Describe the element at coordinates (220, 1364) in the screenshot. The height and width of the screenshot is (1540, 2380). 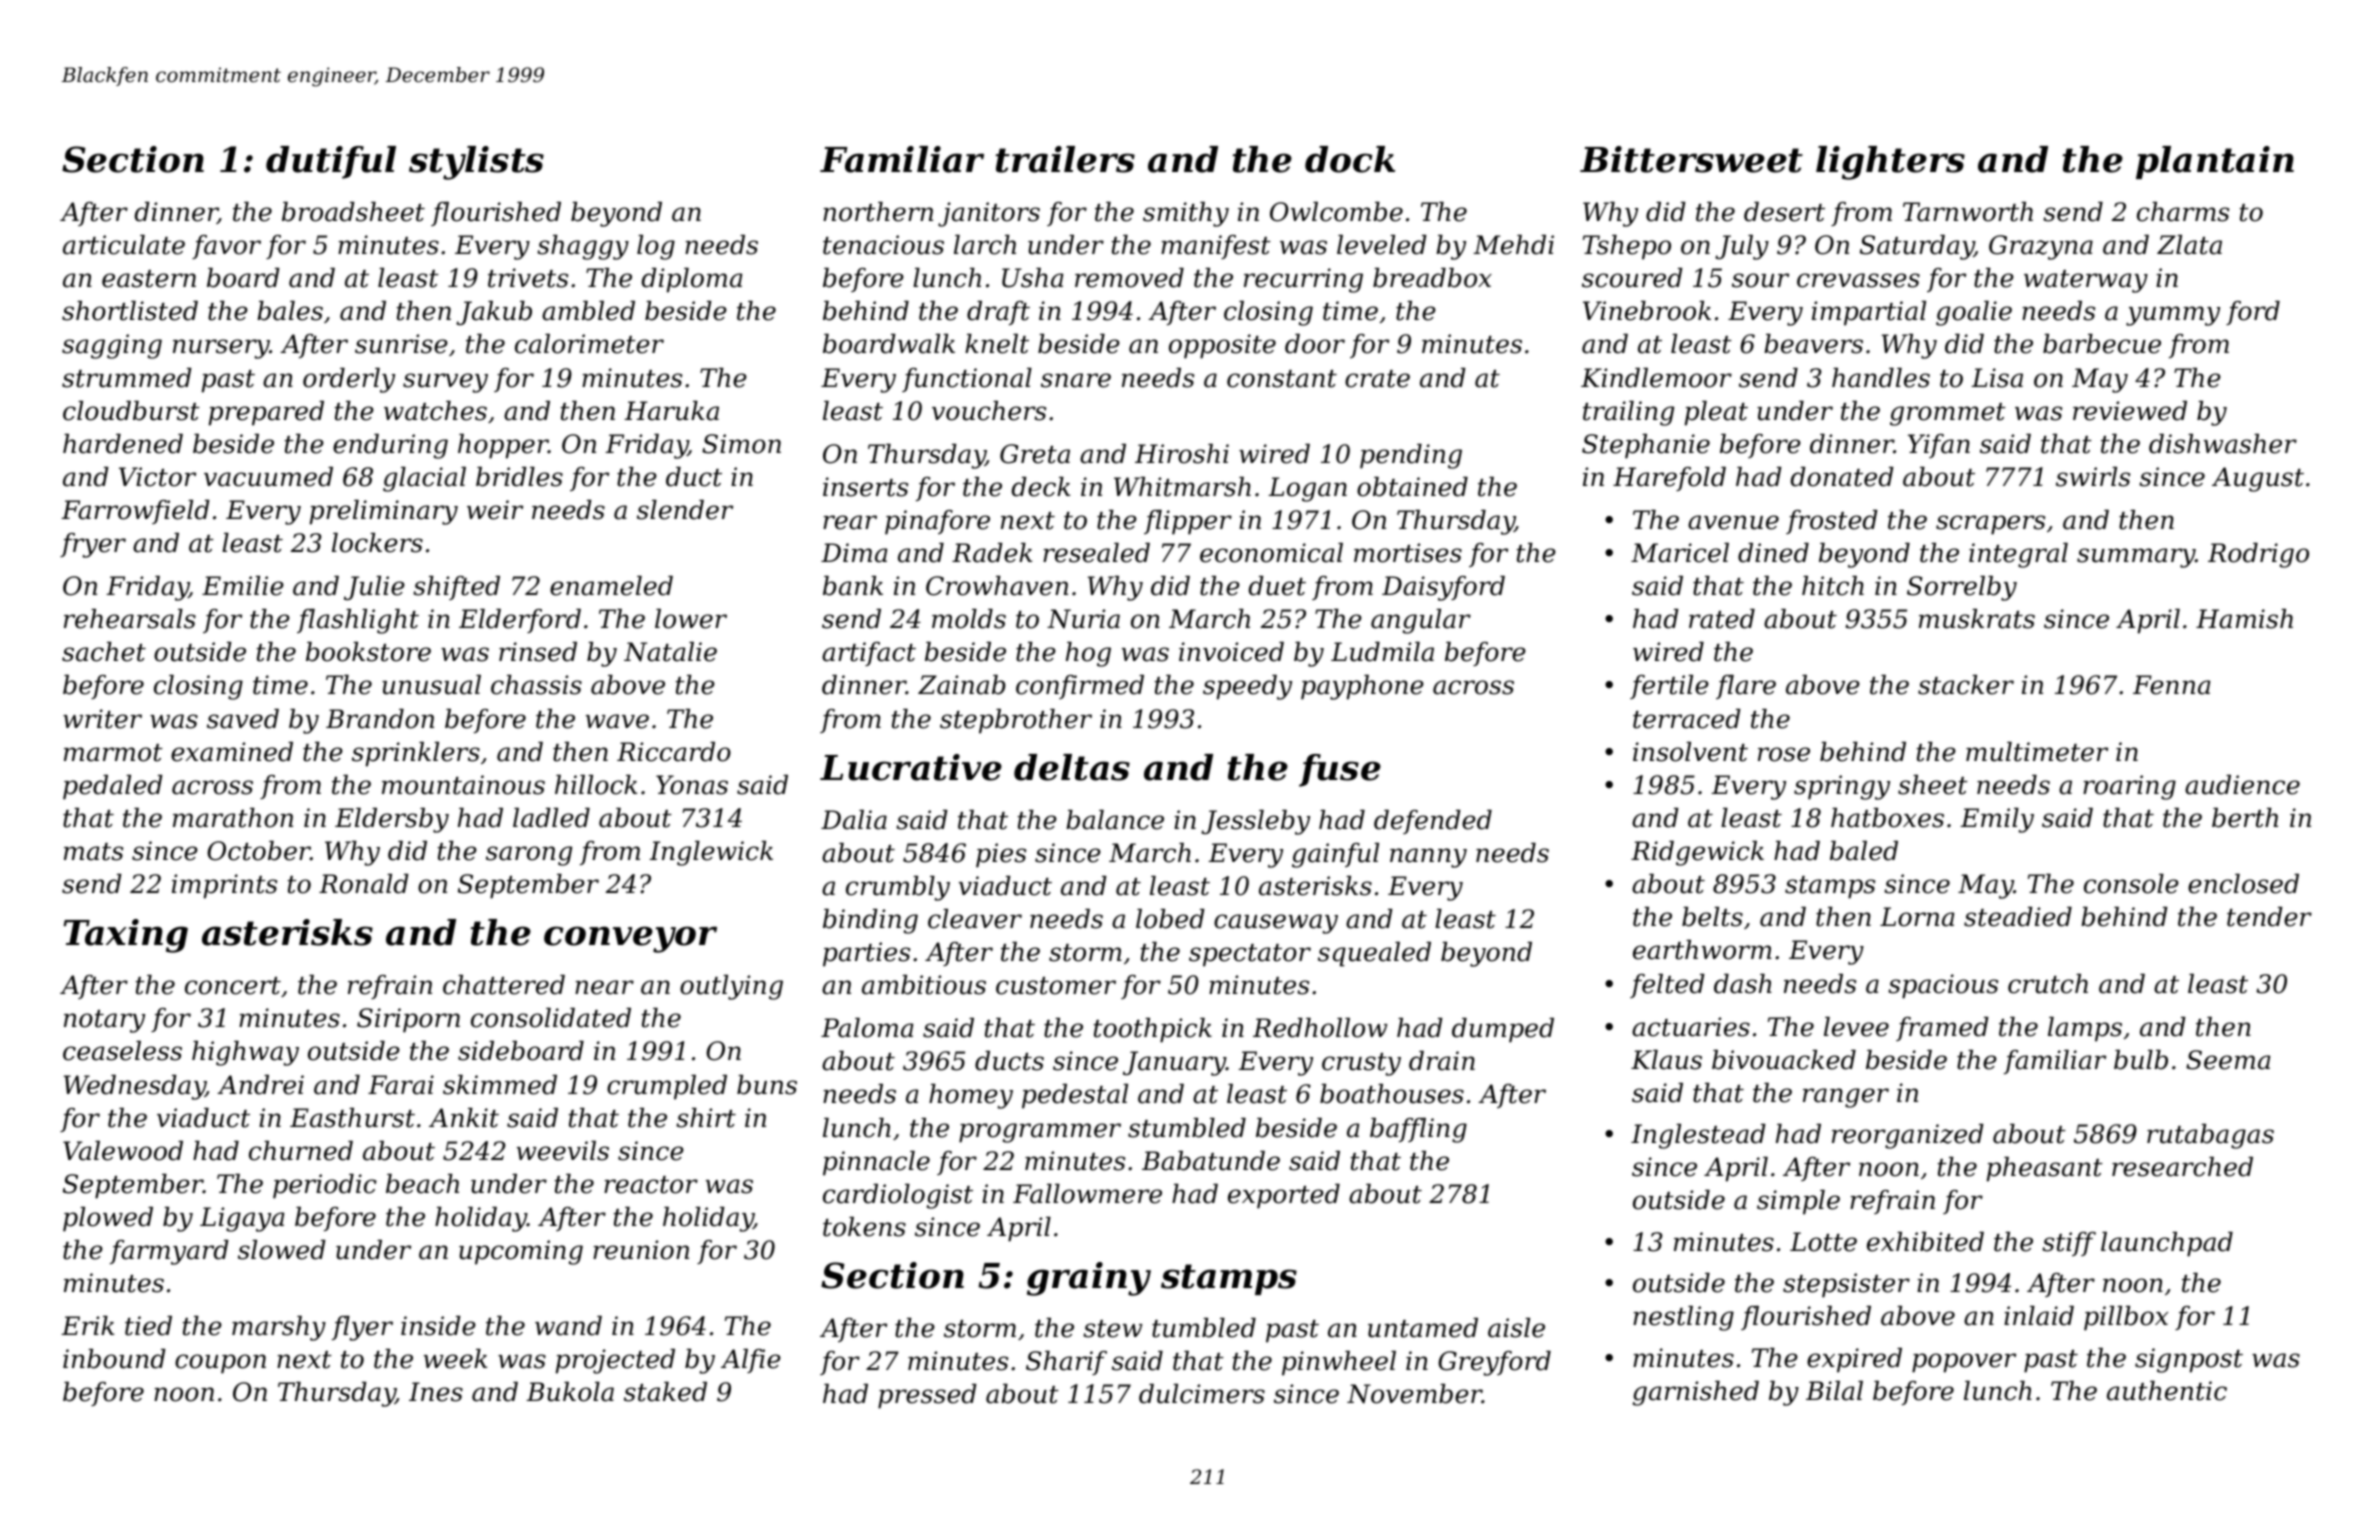
I see `coupon` at that location.
